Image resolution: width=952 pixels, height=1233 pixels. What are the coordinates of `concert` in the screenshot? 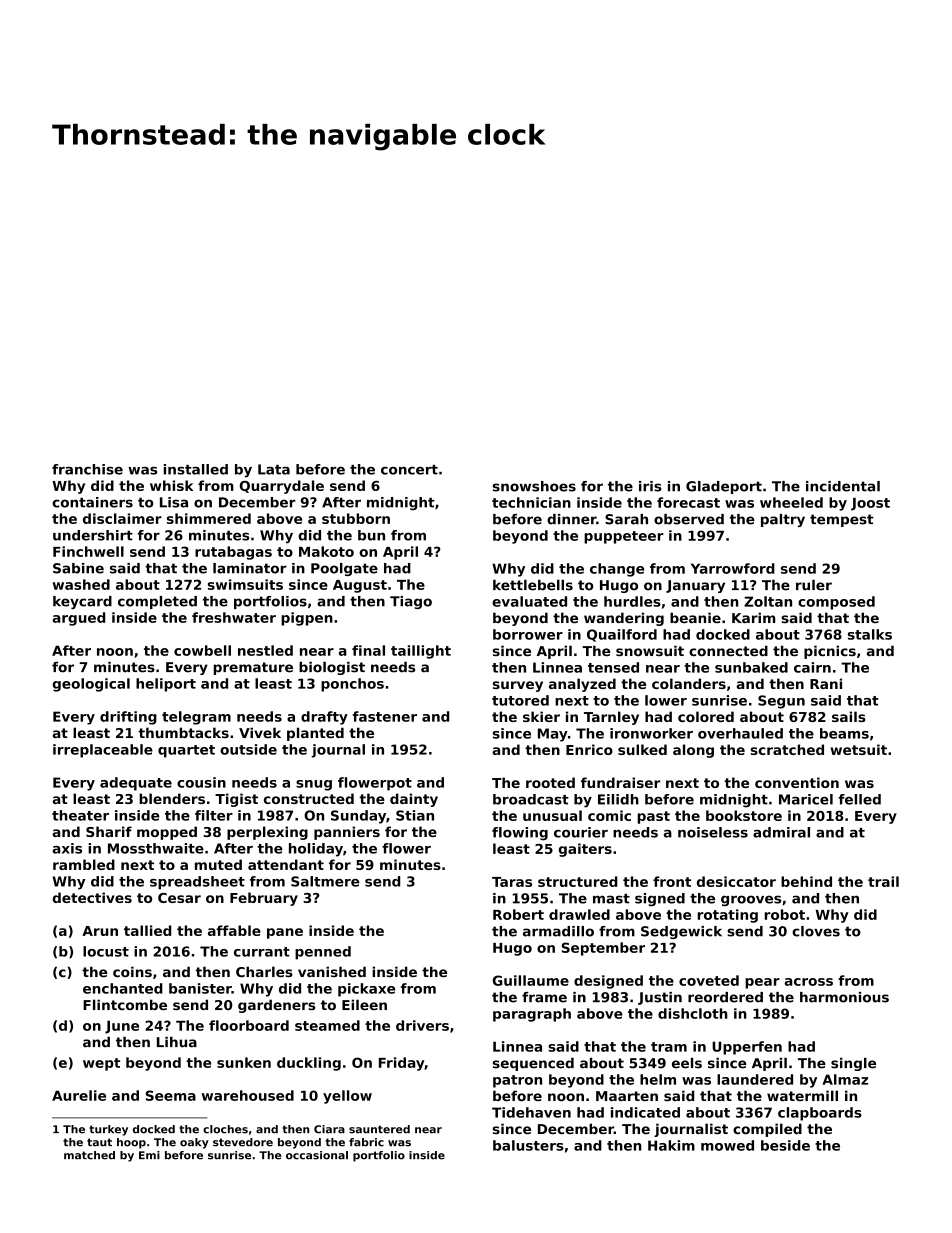 It's located at (409, 470).
